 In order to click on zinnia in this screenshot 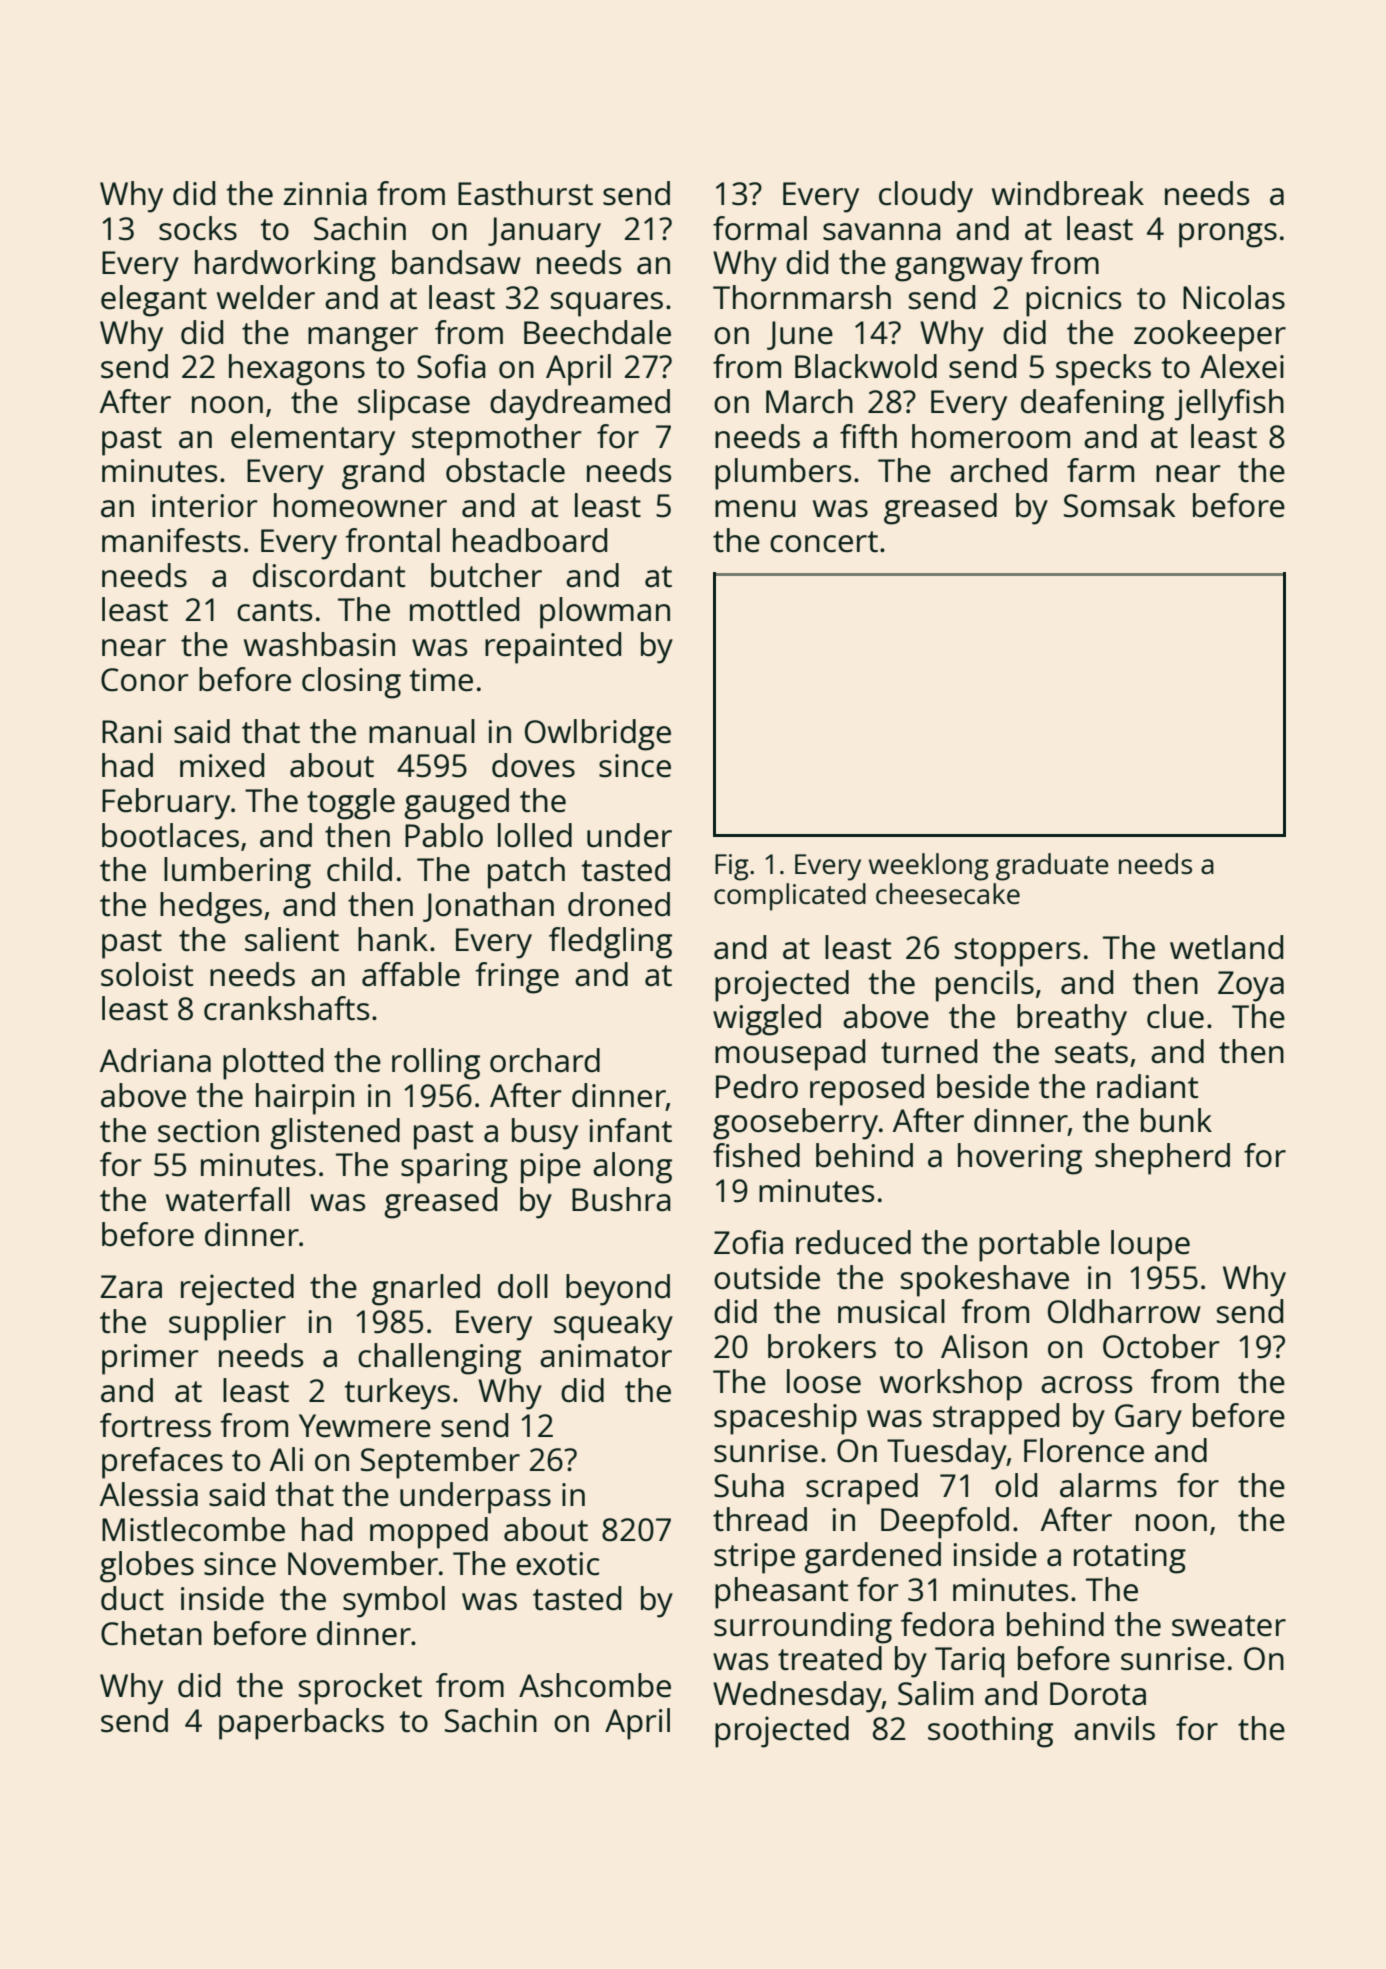, I will do `click(325, 194)`.
